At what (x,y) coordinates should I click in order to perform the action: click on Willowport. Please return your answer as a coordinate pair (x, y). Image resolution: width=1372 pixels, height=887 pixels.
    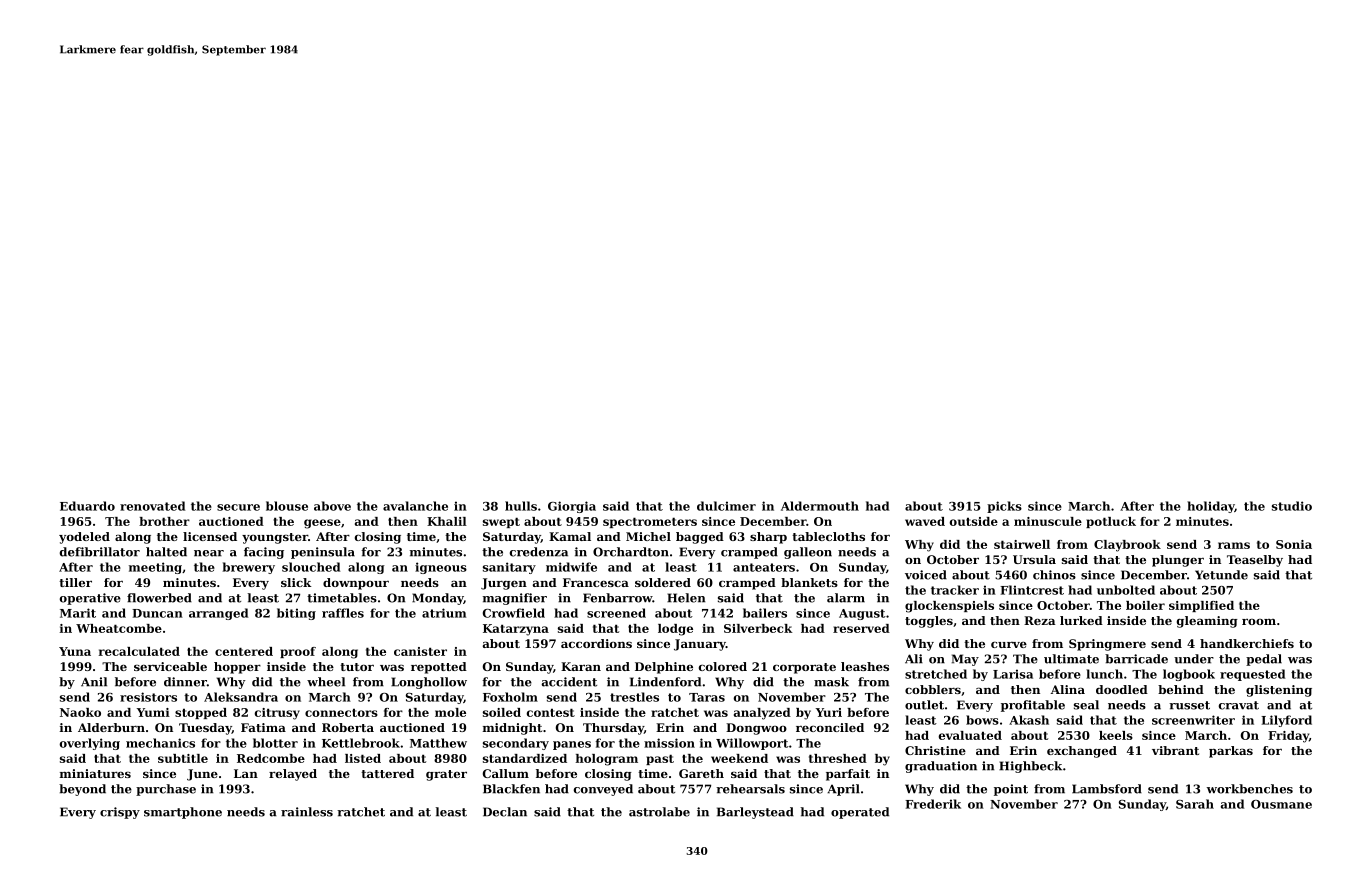
    Looking at the image, I should click on (752, 744).
